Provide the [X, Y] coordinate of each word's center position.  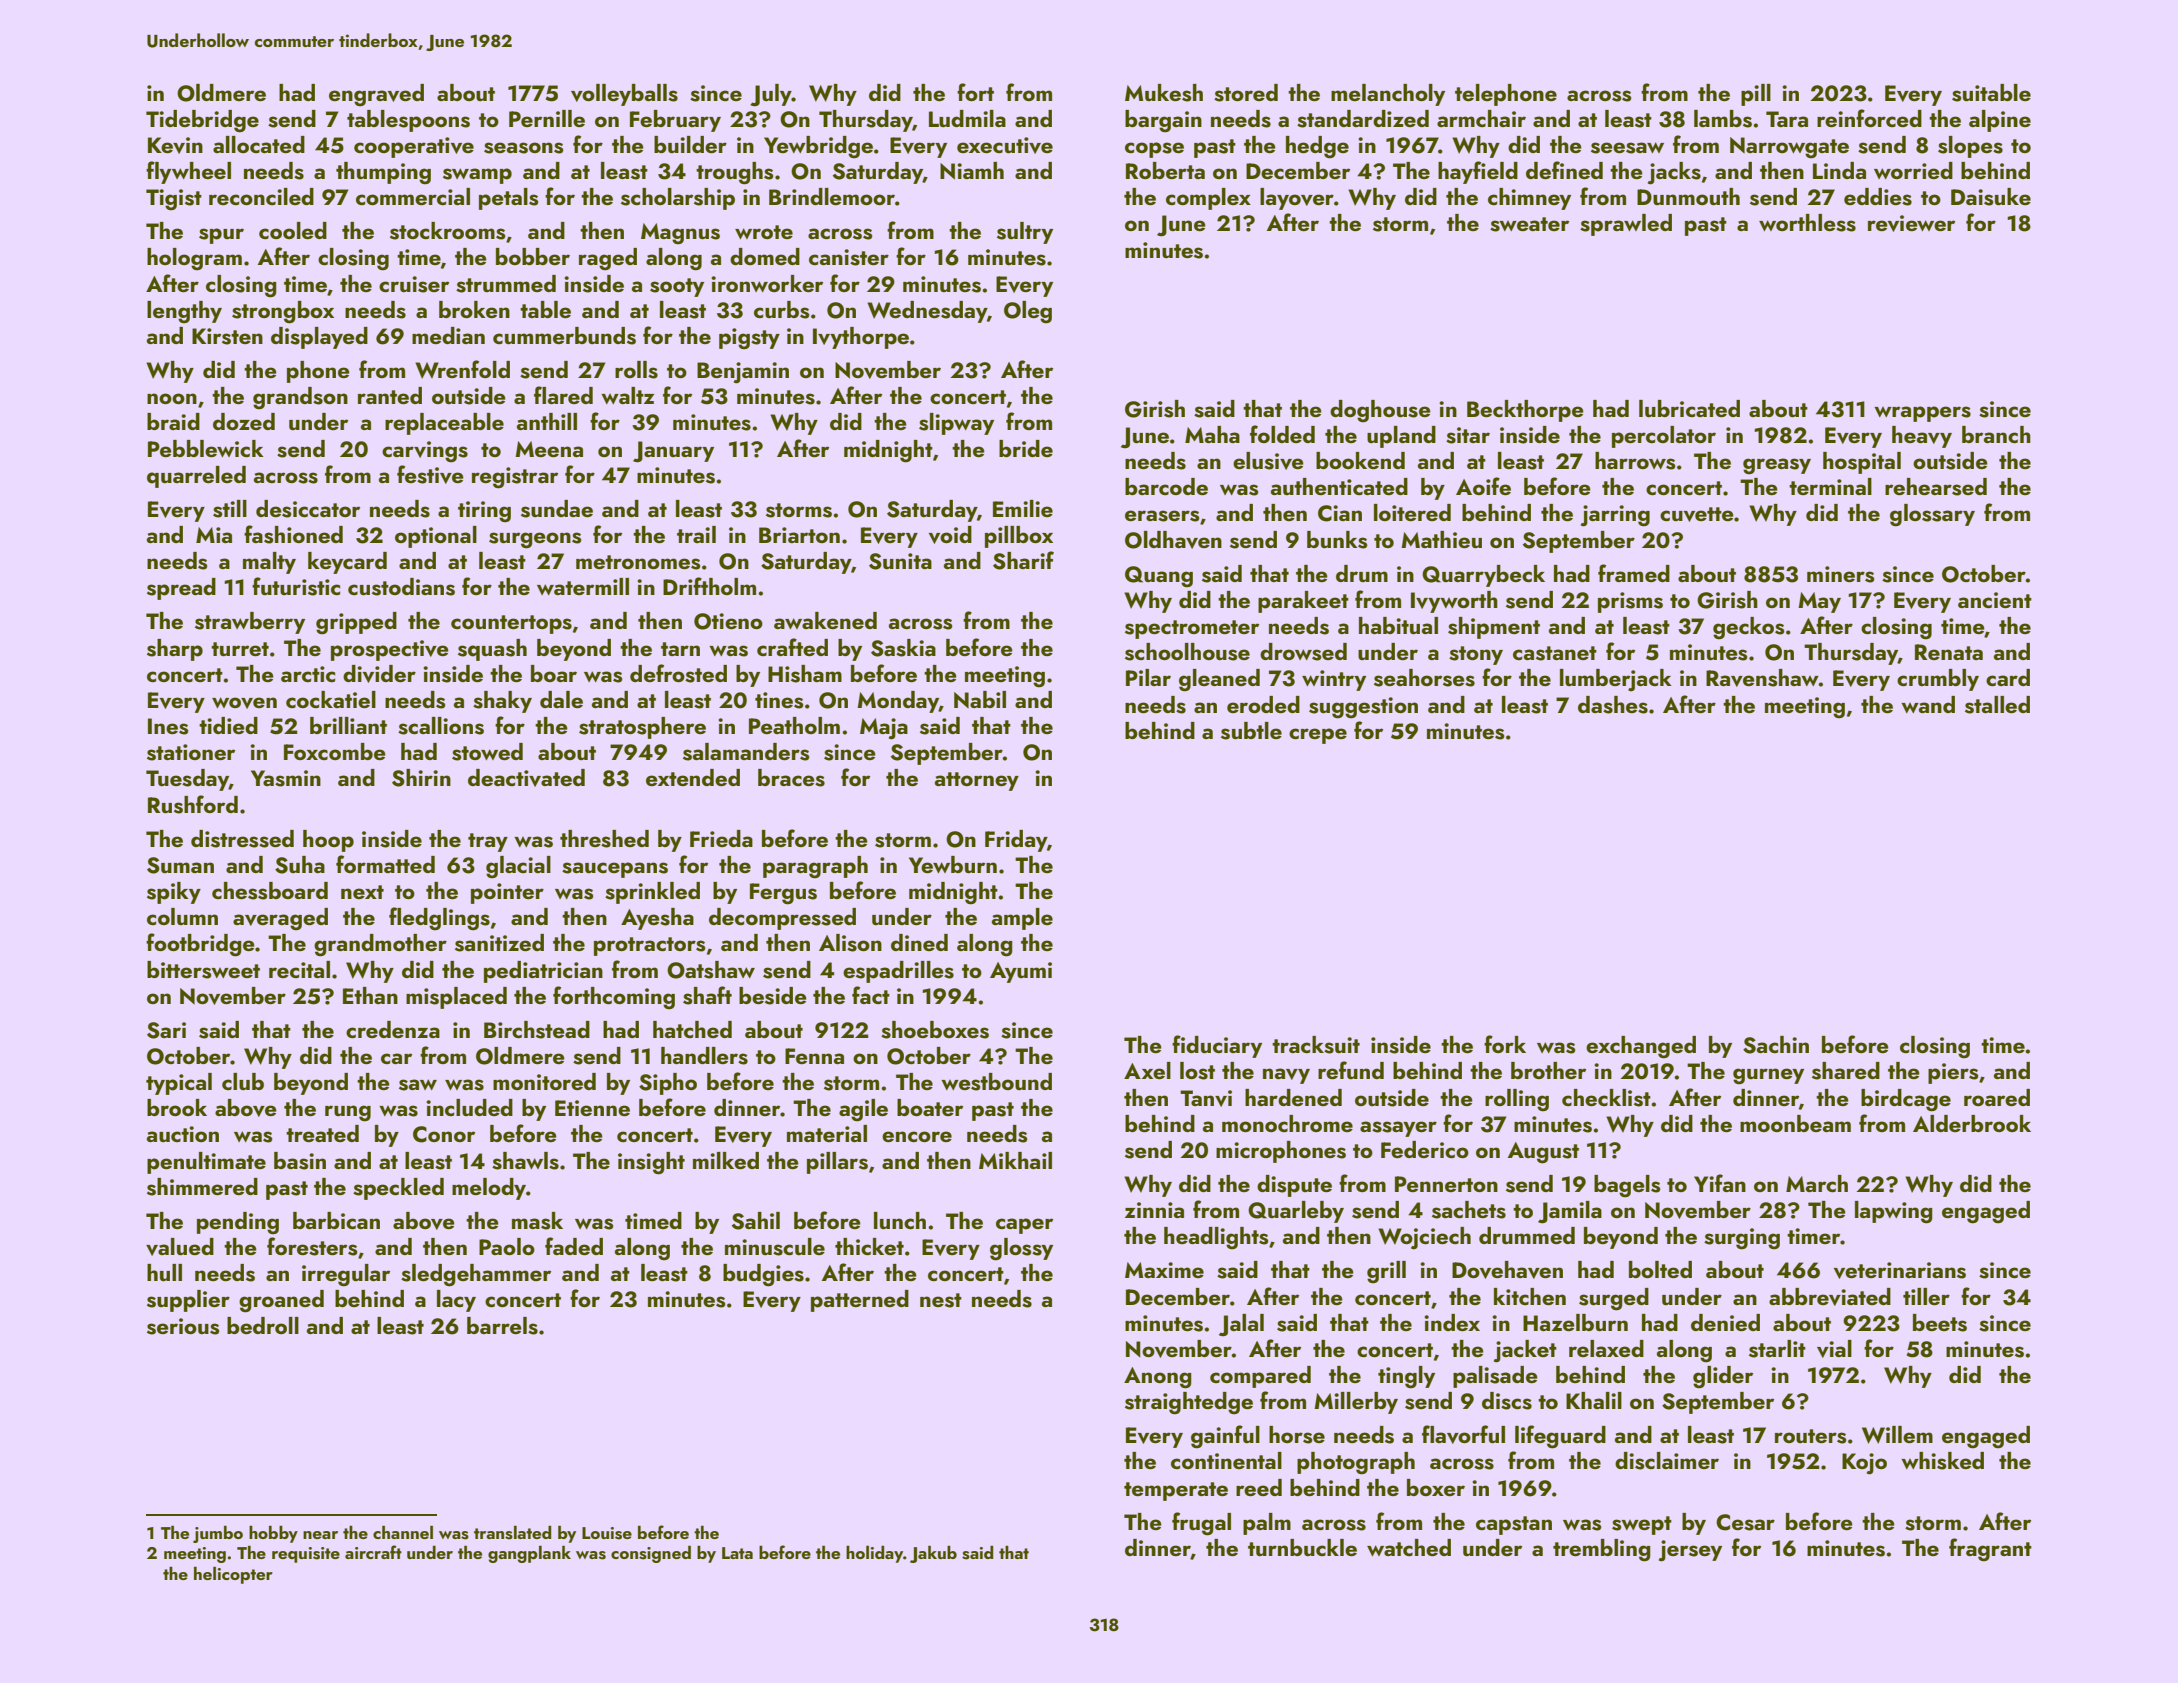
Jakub [933, 1554]
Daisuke [1991, 197]
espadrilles [898, 972]
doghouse [1380, 411]
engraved [376, 95]
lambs [1723, 119]
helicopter [233, 1575]
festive [430, 474]
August [1543, 1153]
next [362, 892]
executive [1005, 145]
